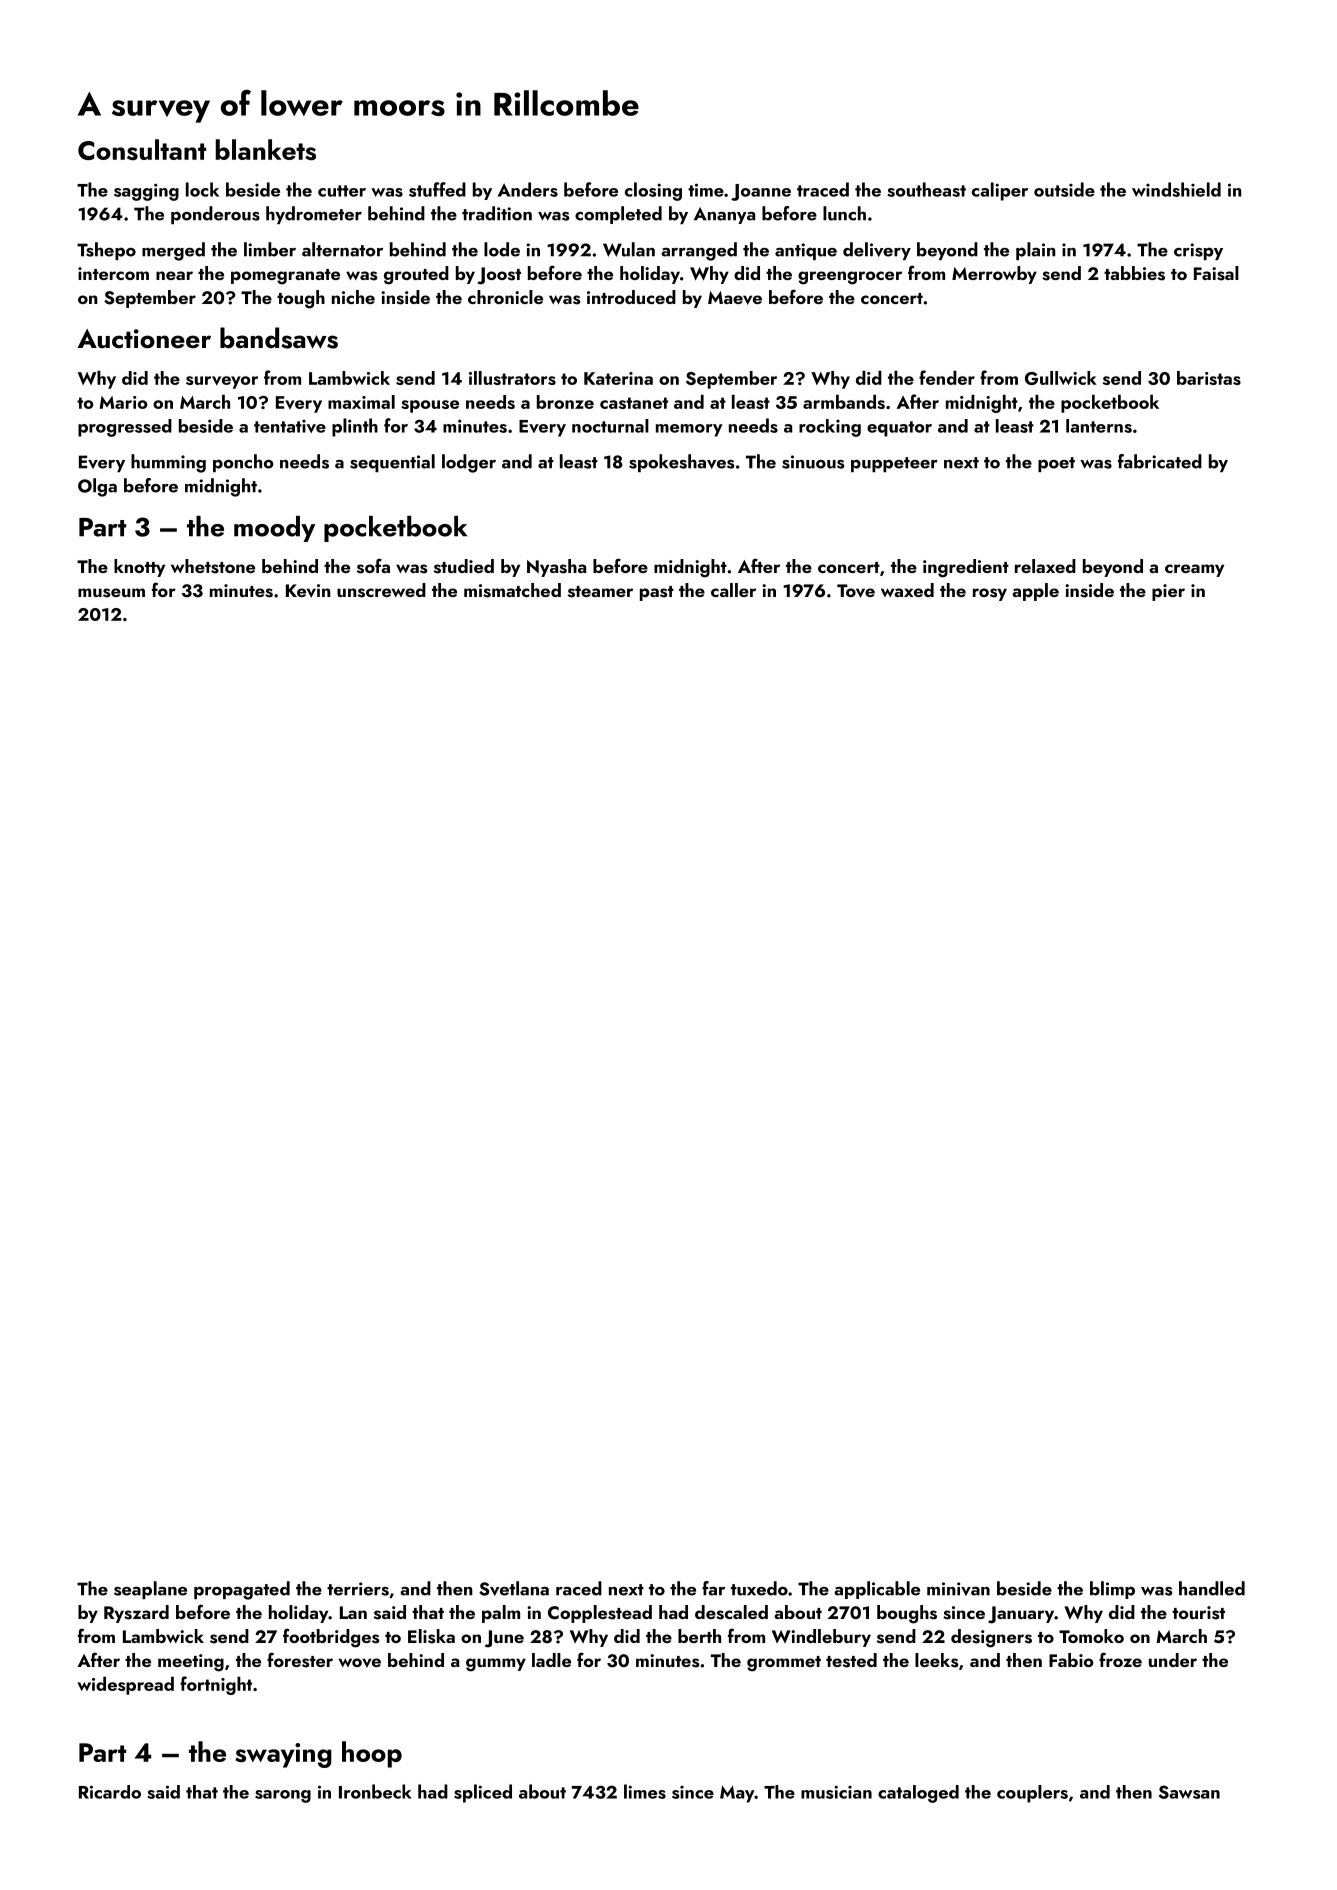  What do you see at coordinates (358, 1589) in the screenshot?
I see `terriers` at bounding box center [358, 1589].
